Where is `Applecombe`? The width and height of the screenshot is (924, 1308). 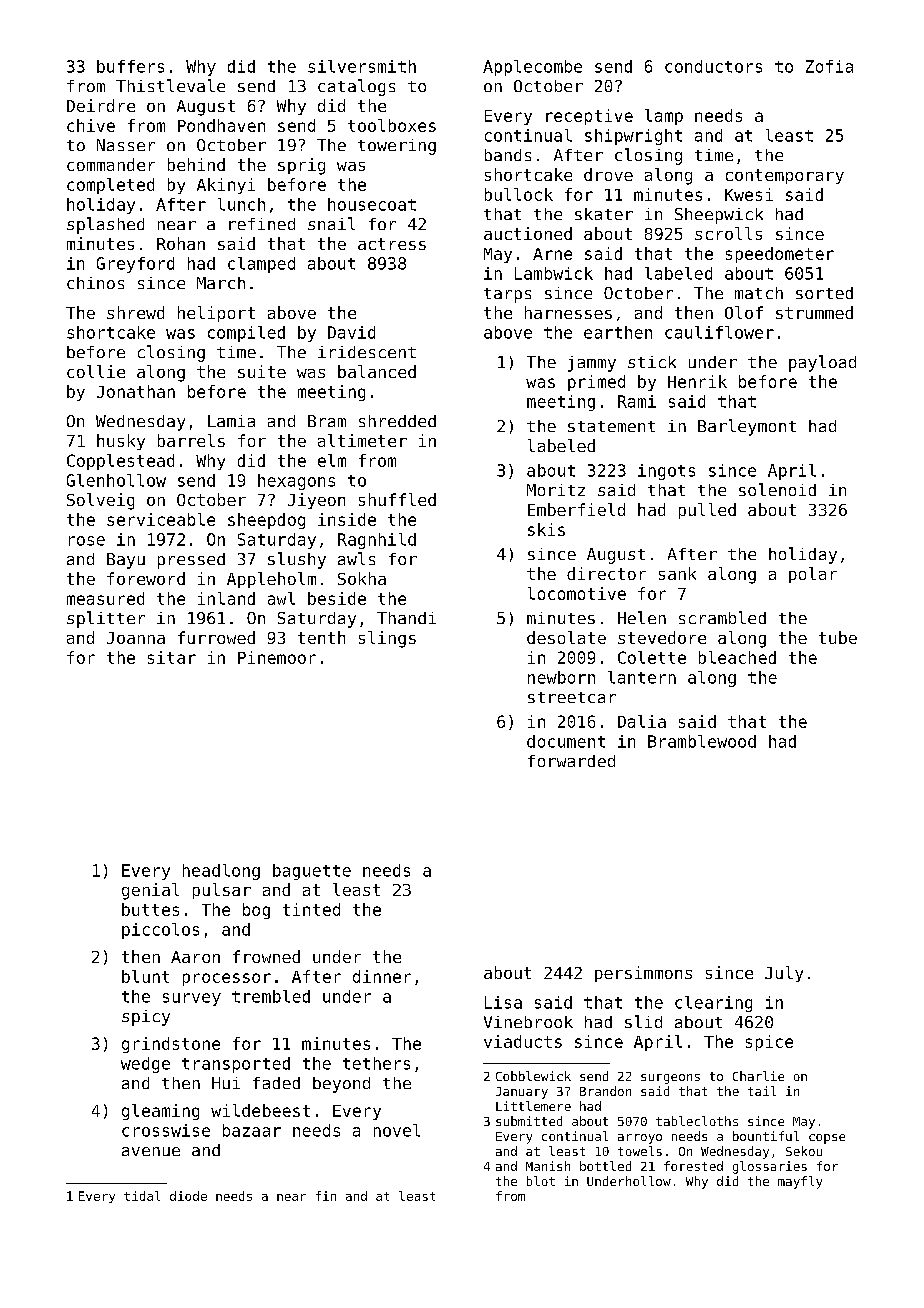
Applecombe is located at coordinates (532, 68).
